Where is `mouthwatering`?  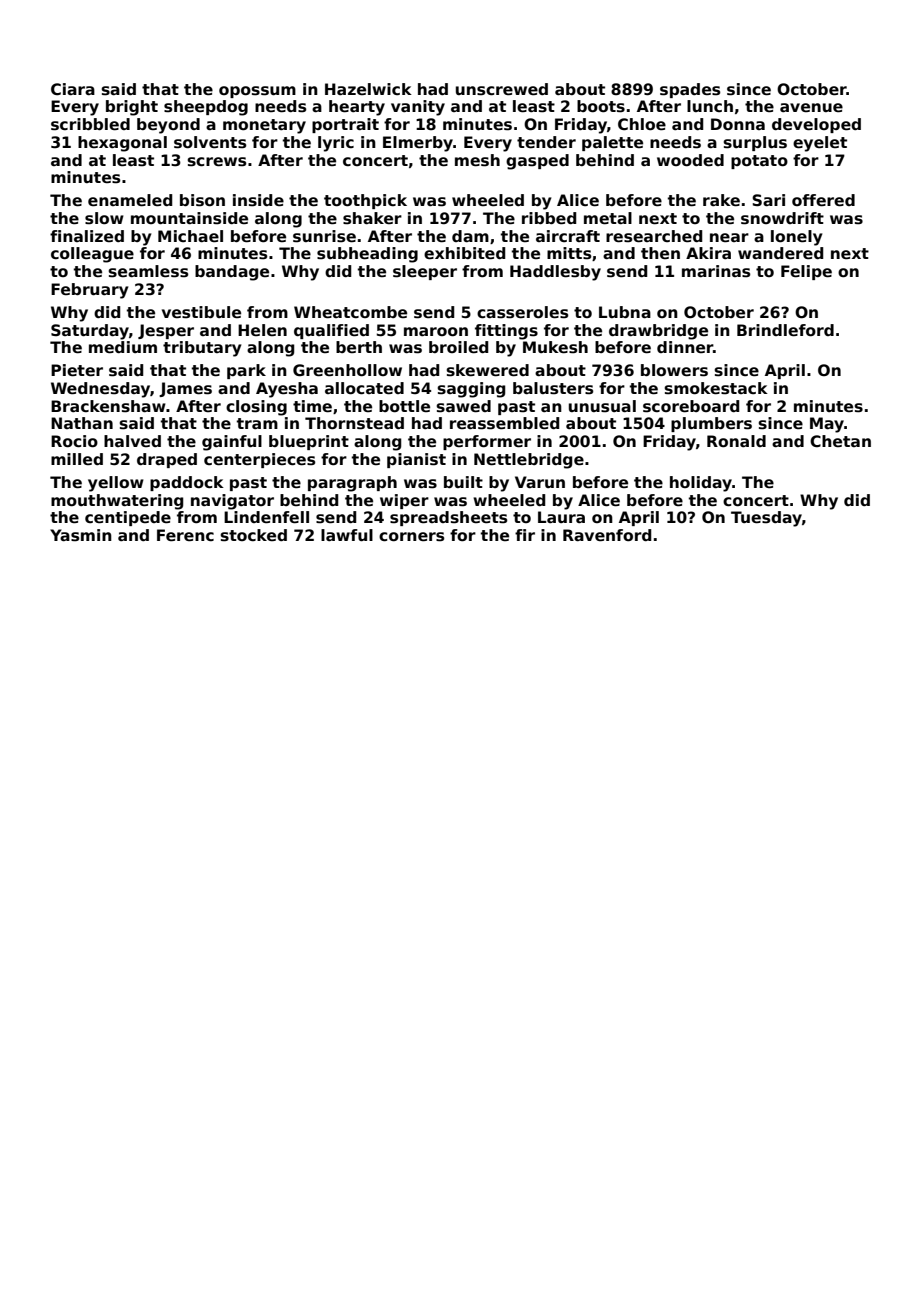 mouthwatering is located at coordinates (117, 502).
